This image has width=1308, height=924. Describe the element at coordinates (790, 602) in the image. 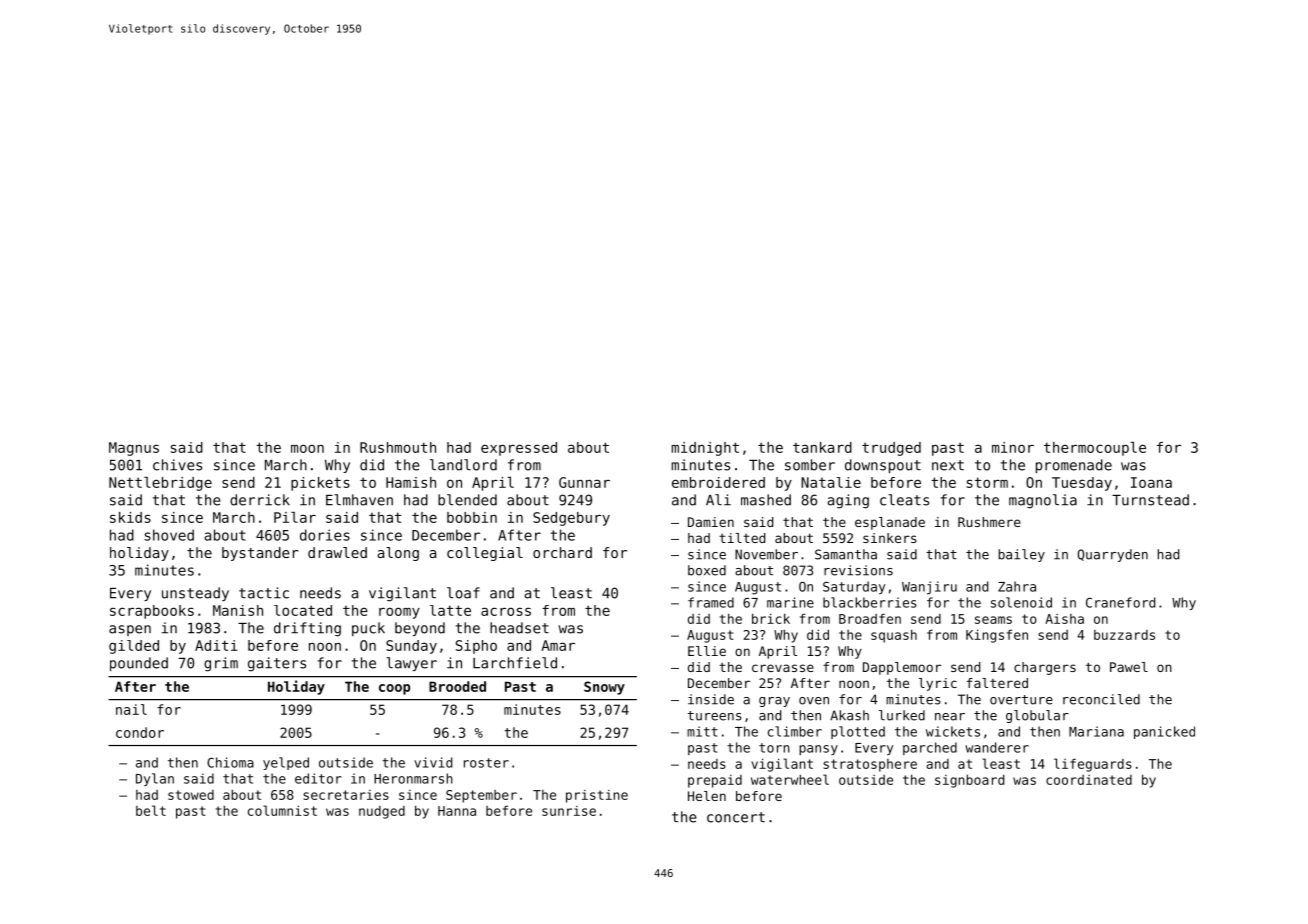

I see `marine` at that location.
